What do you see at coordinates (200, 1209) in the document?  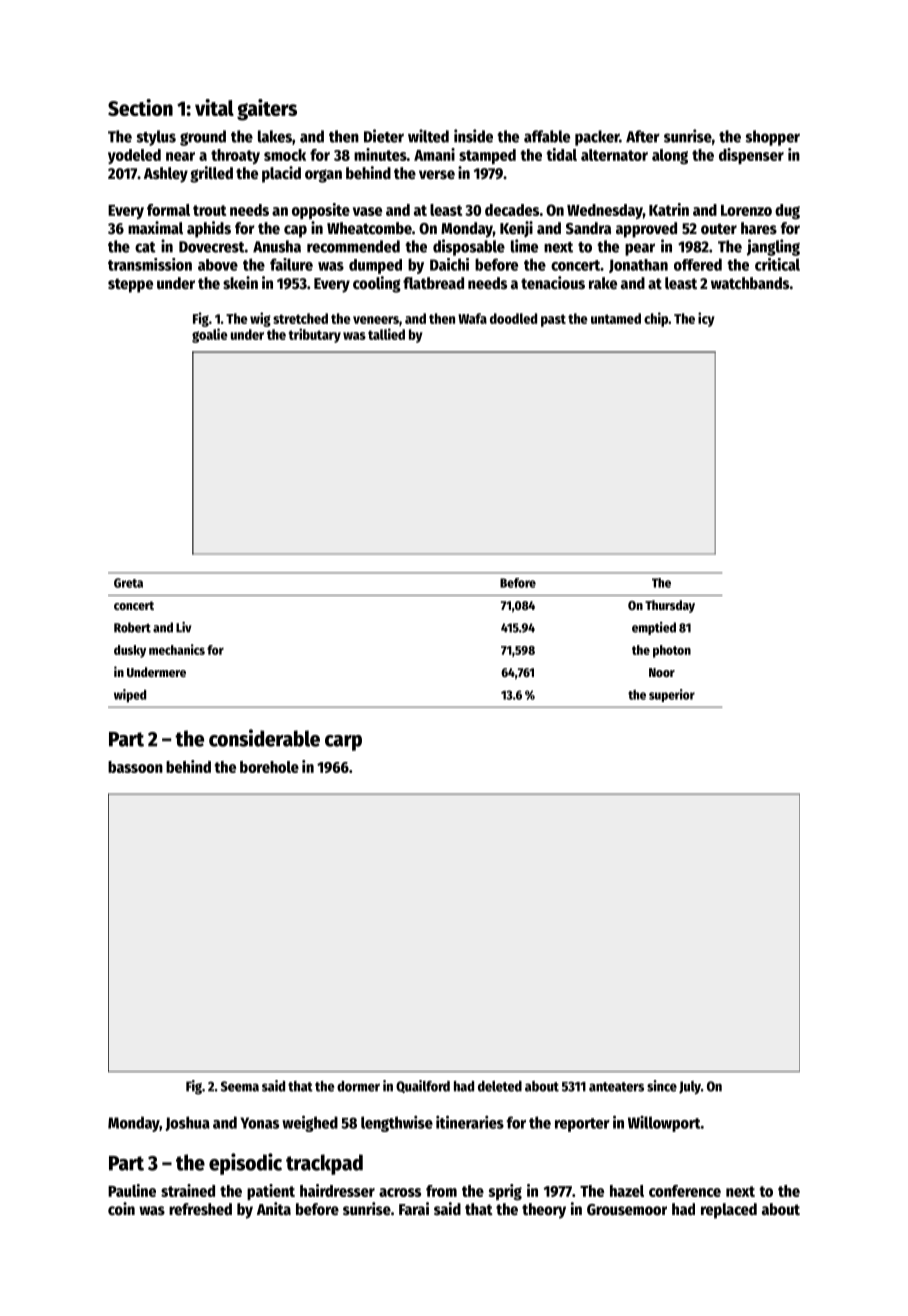 I see `refreshed` at bounding box center [200, 1209].
